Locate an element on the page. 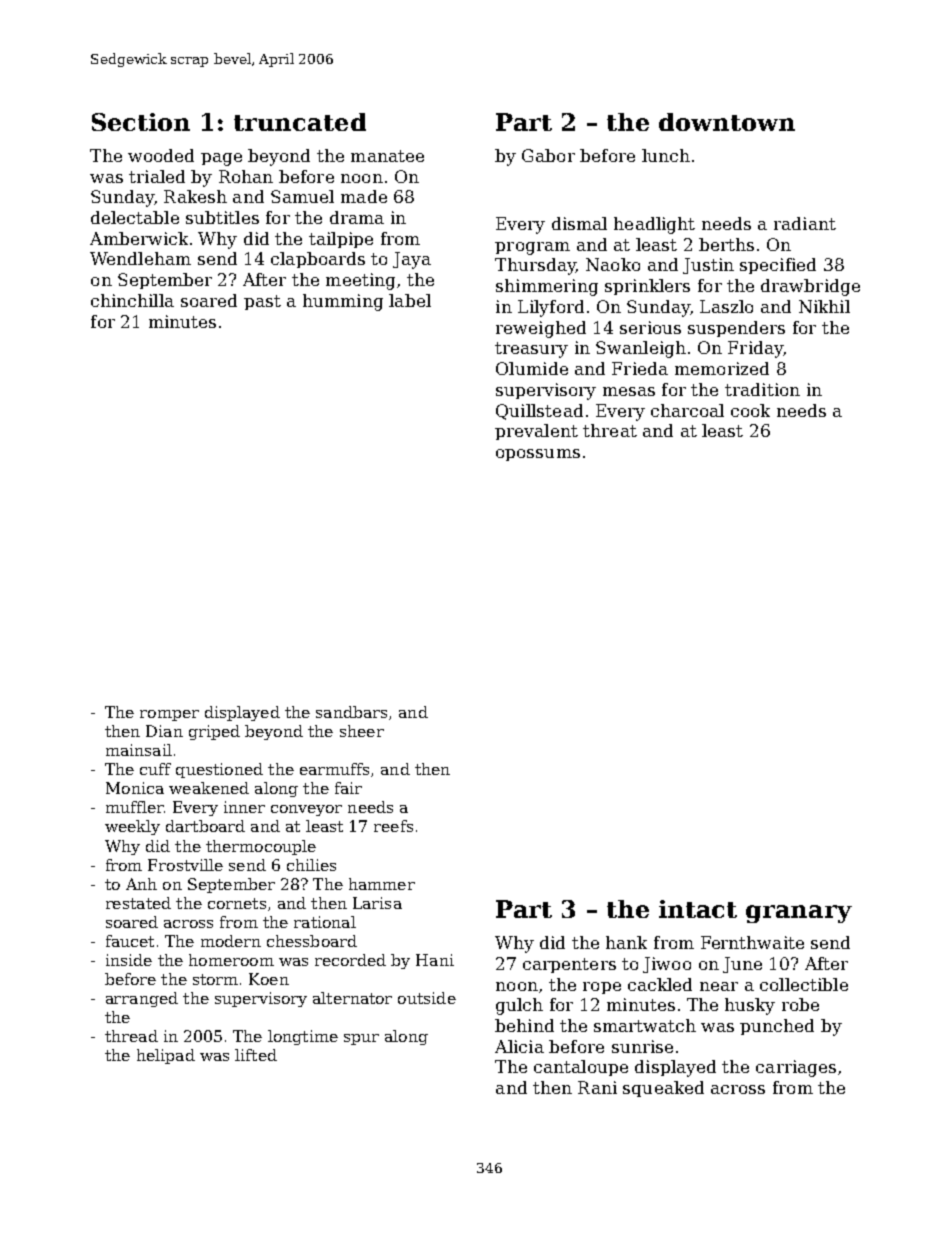 This document has width=952, height=1233. intact is located at coordinates (698, 909).
